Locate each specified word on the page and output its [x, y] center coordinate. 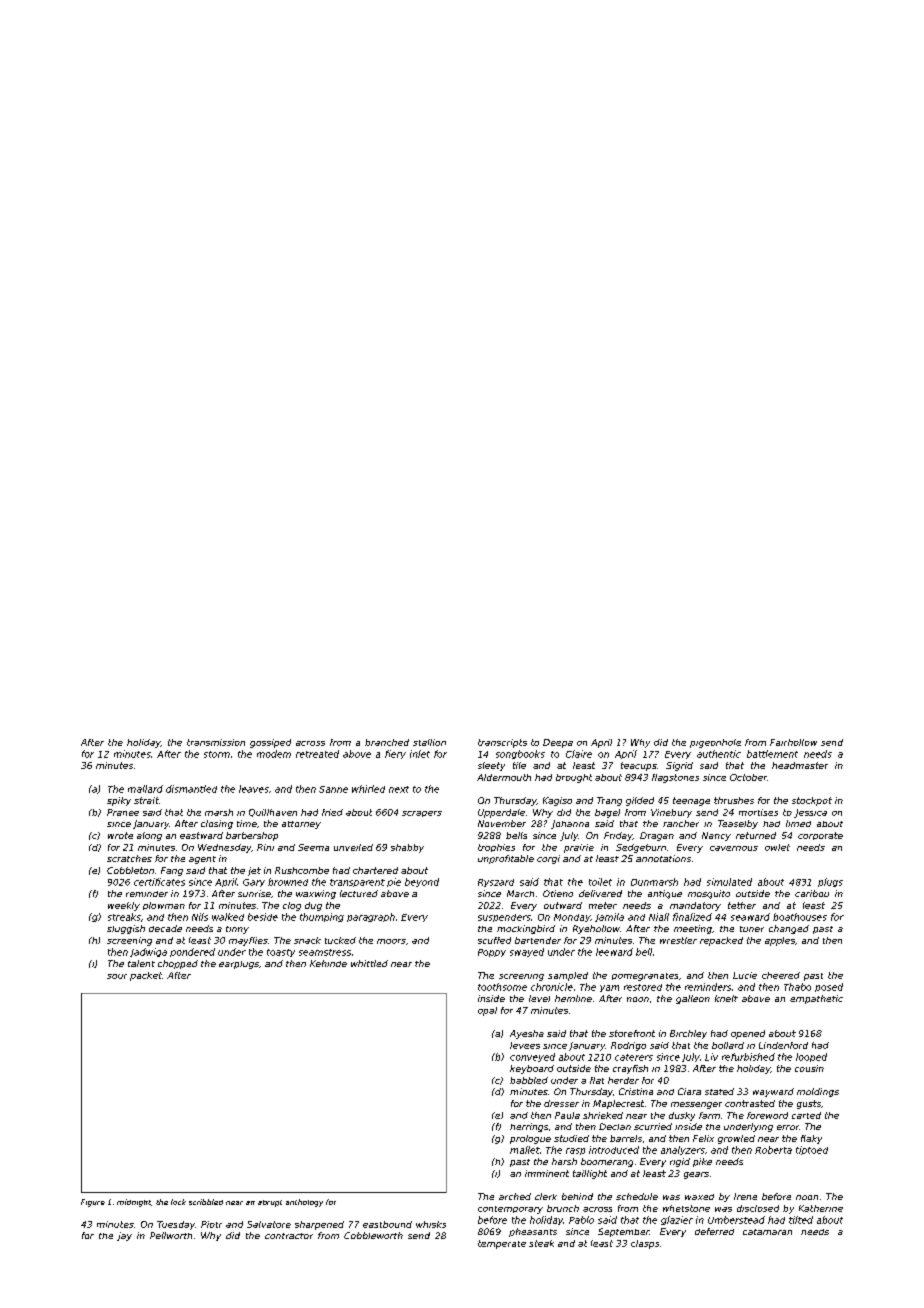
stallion [429, 742]
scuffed [494, 940]
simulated [729, 882]
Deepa [558, 743]
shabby [407, 848]
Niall [659, 917]
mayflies [248, 941]
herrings [529, 1127]
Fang [172, 871]
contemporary [510, 1210]
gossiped [270, 743]
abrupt [270, 1203]
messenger [696, 1105]
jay [124, 1236]
